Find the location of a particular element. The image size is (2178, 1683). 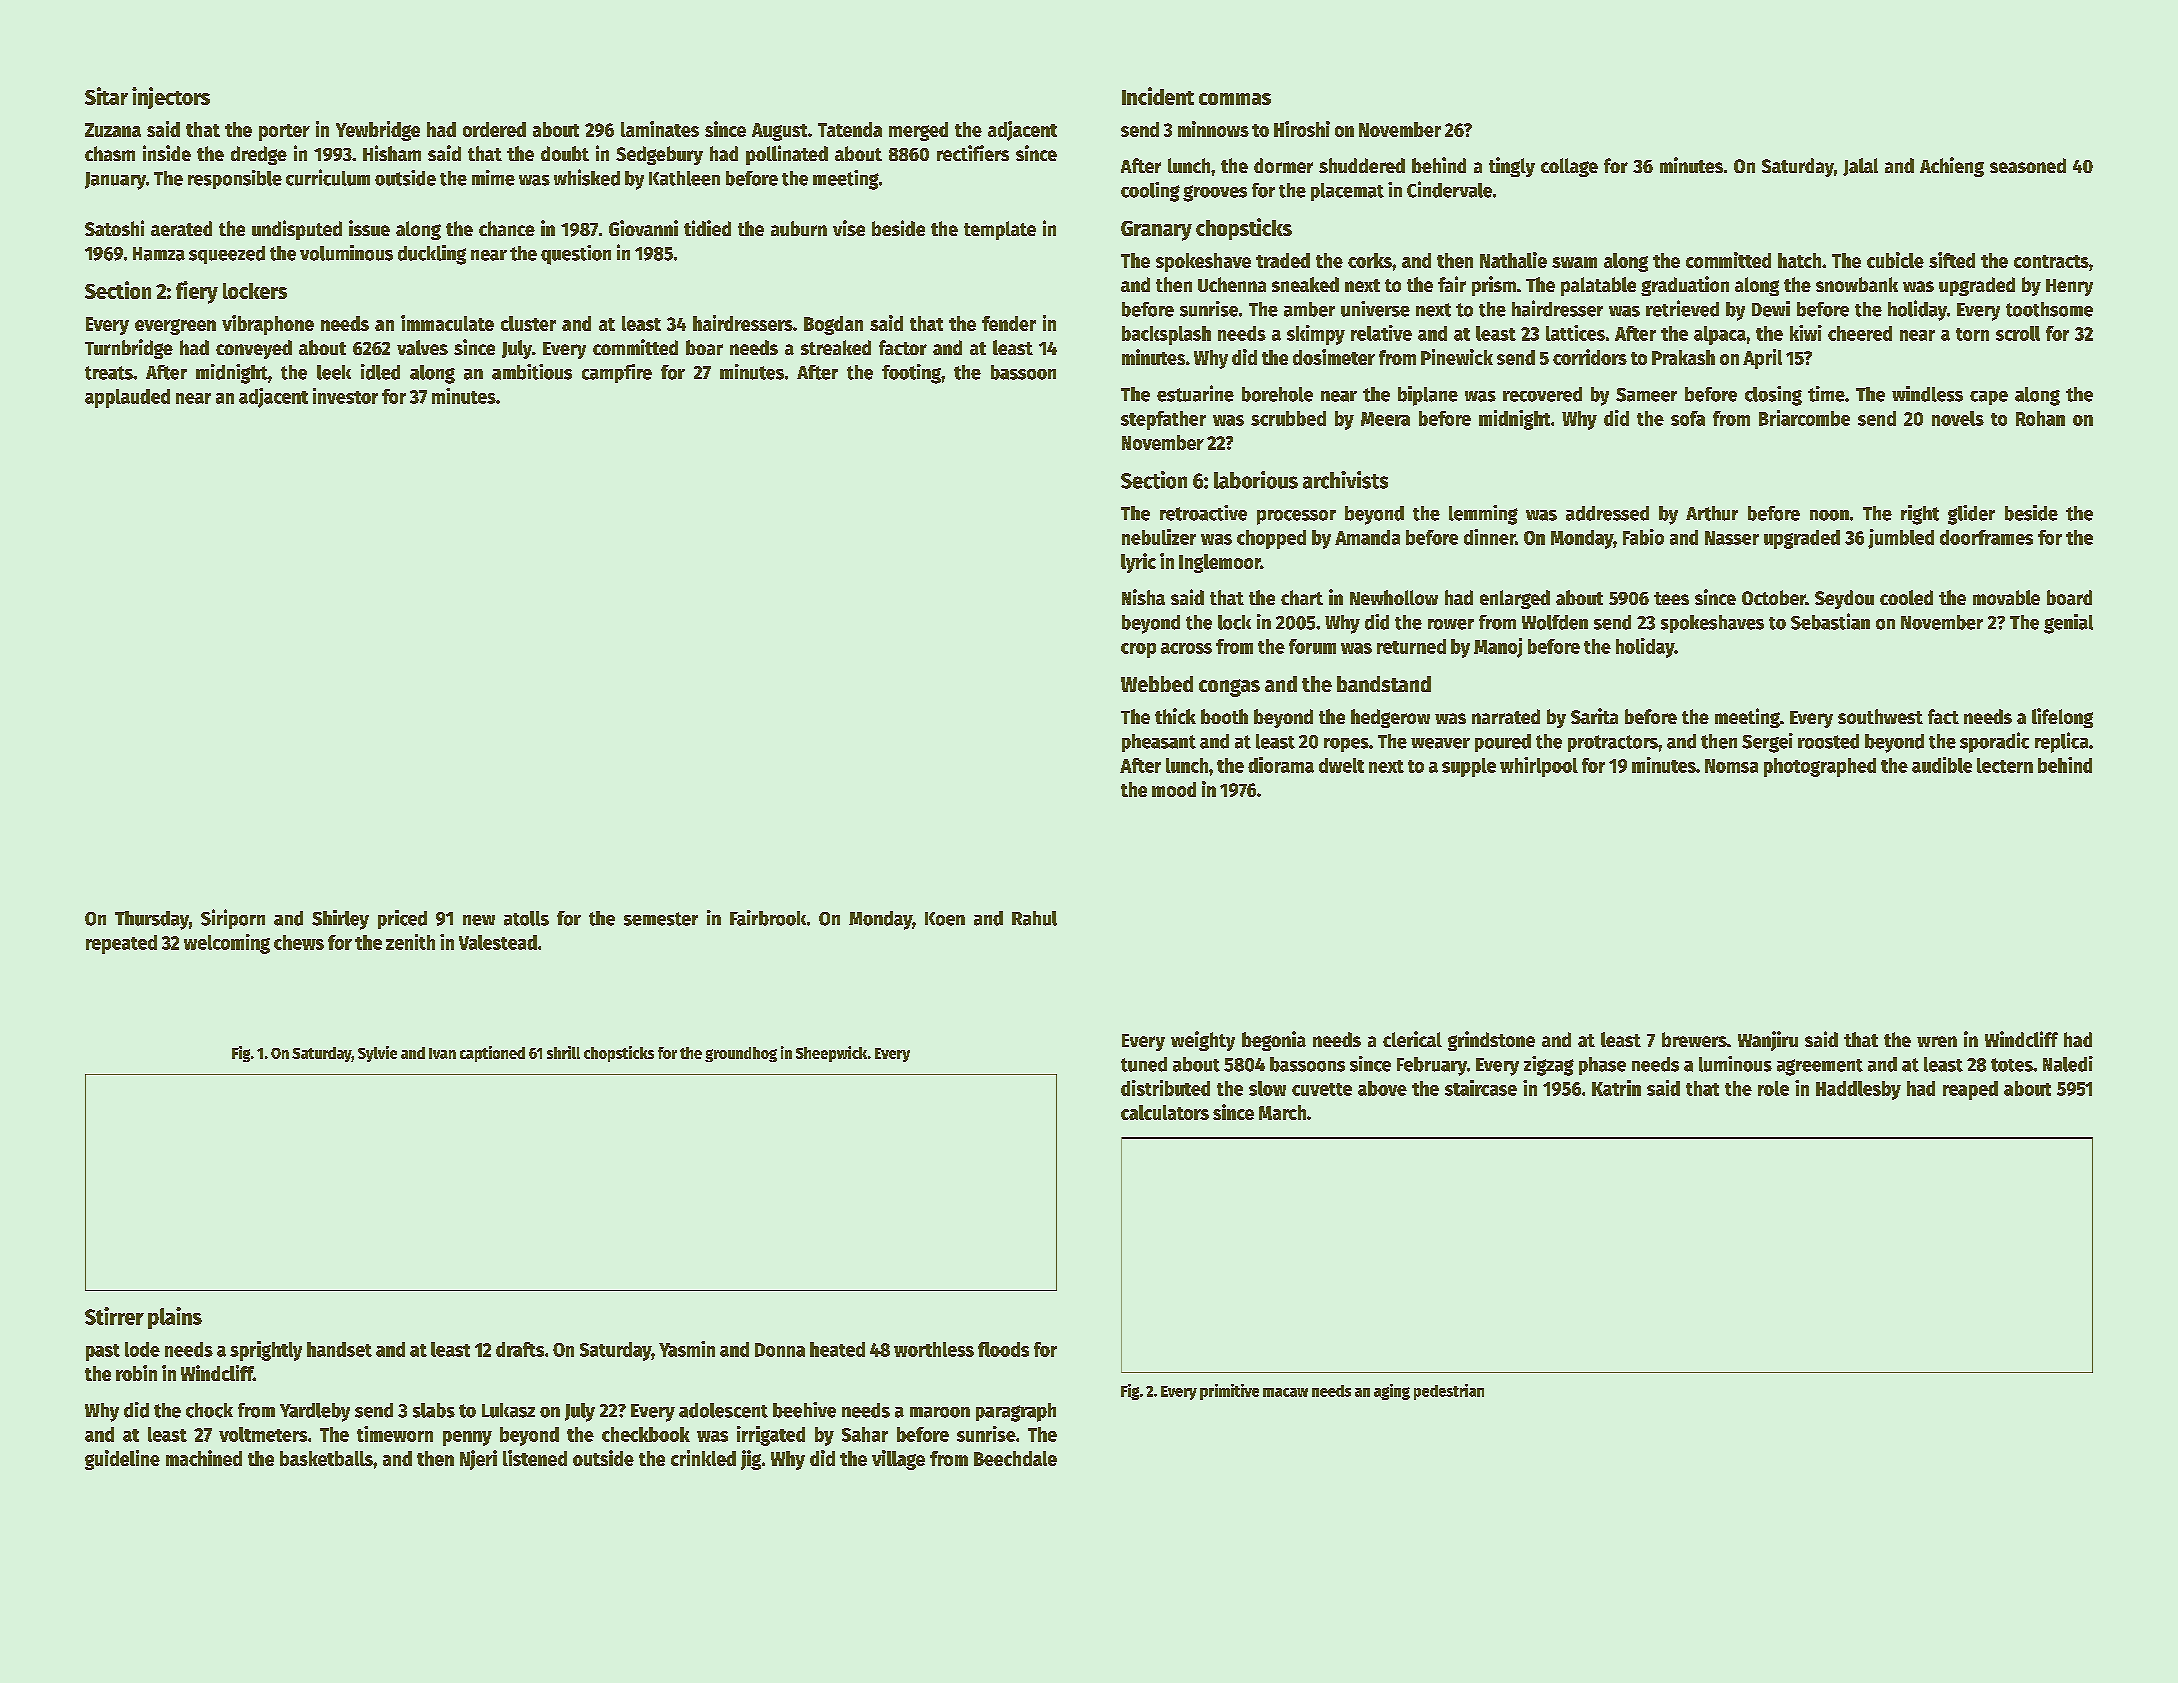

Sitar is located at coordinates (106, 96).
